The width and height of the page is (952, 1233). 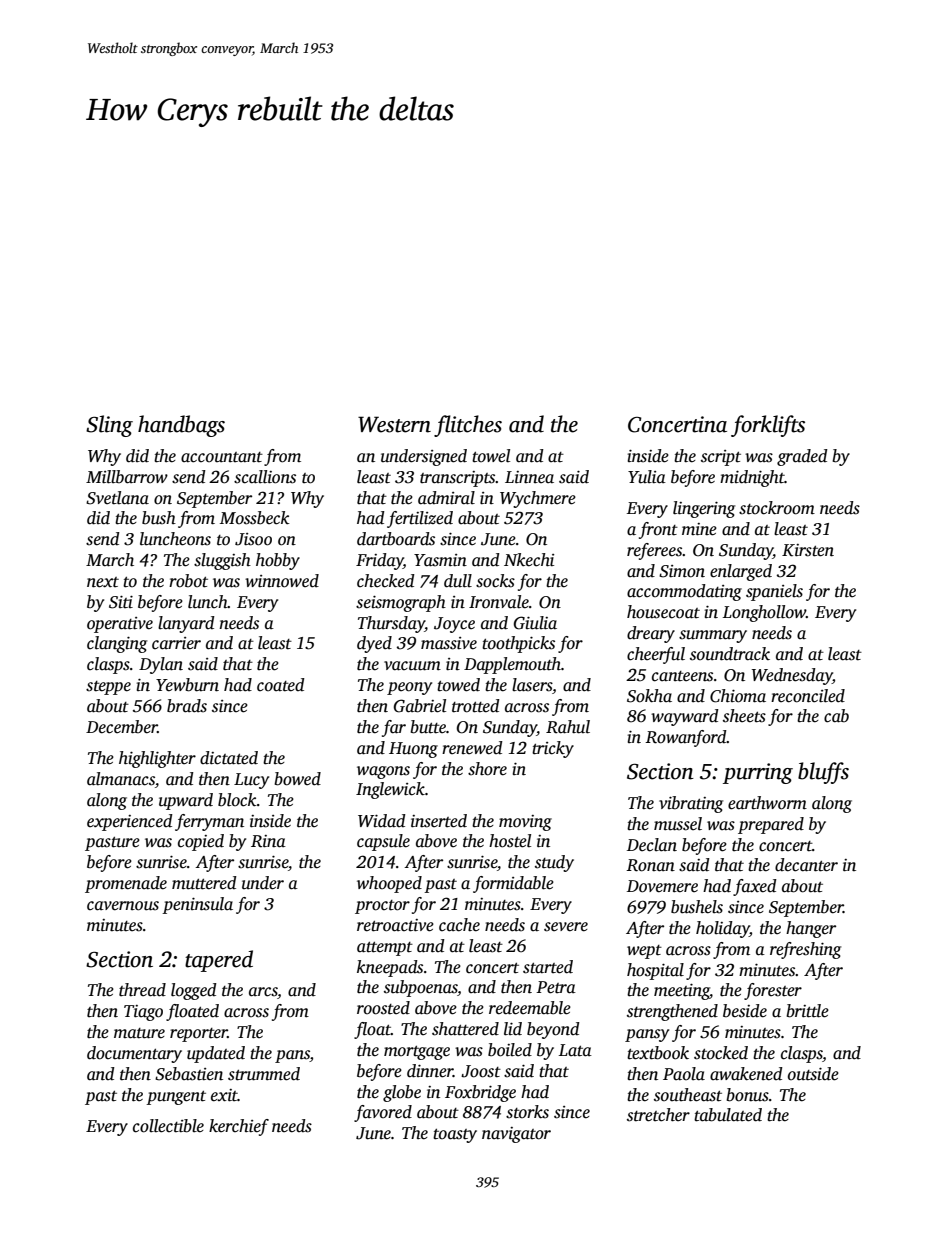 What do you see at coordinates (682, 991) in the page?
I see `meeting` at bounding box center [682, 991].
